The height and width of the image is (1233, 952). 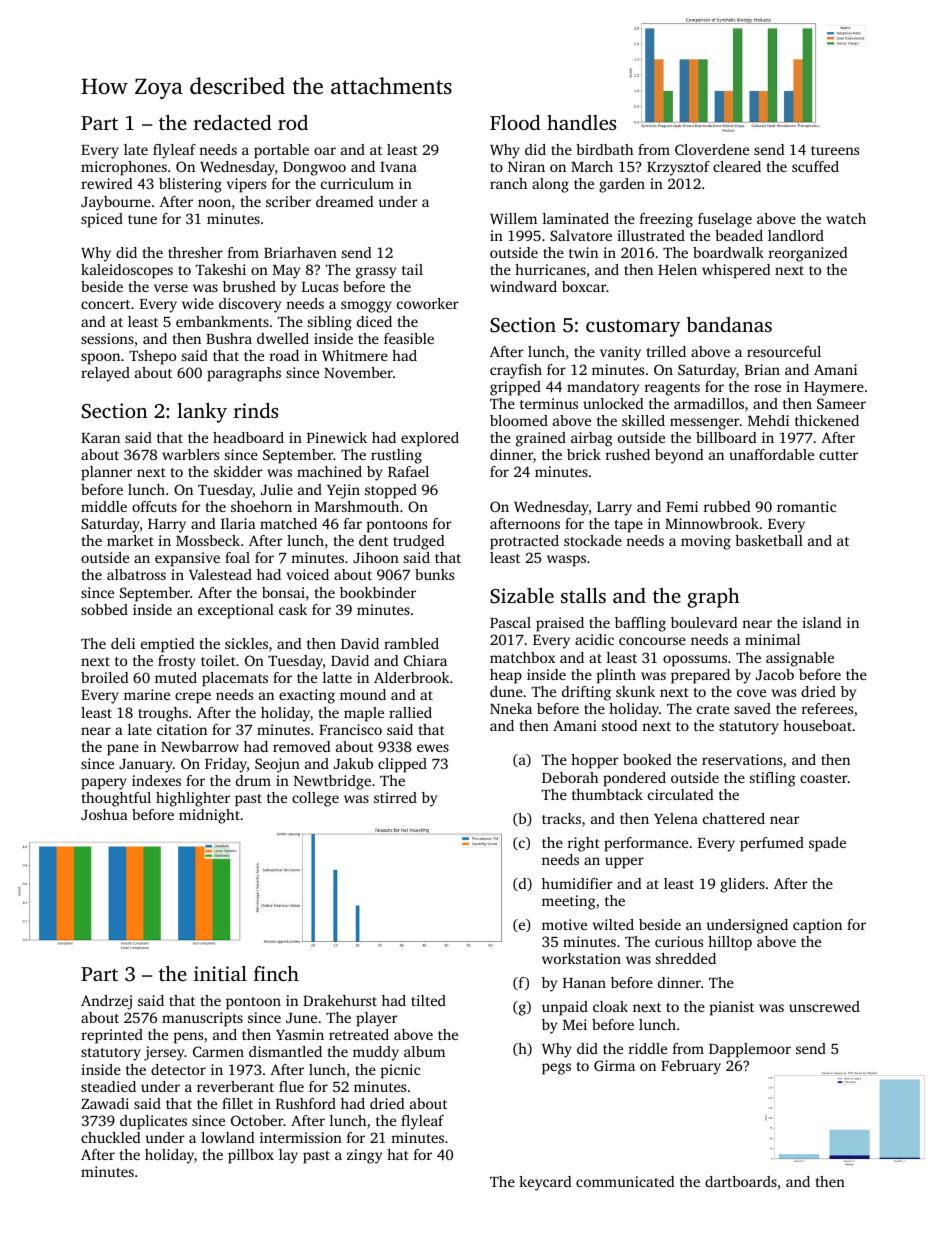 What do you see at coordinates (561, 818) in the image?
I see `tracks` at bounding box center [561, 818].
